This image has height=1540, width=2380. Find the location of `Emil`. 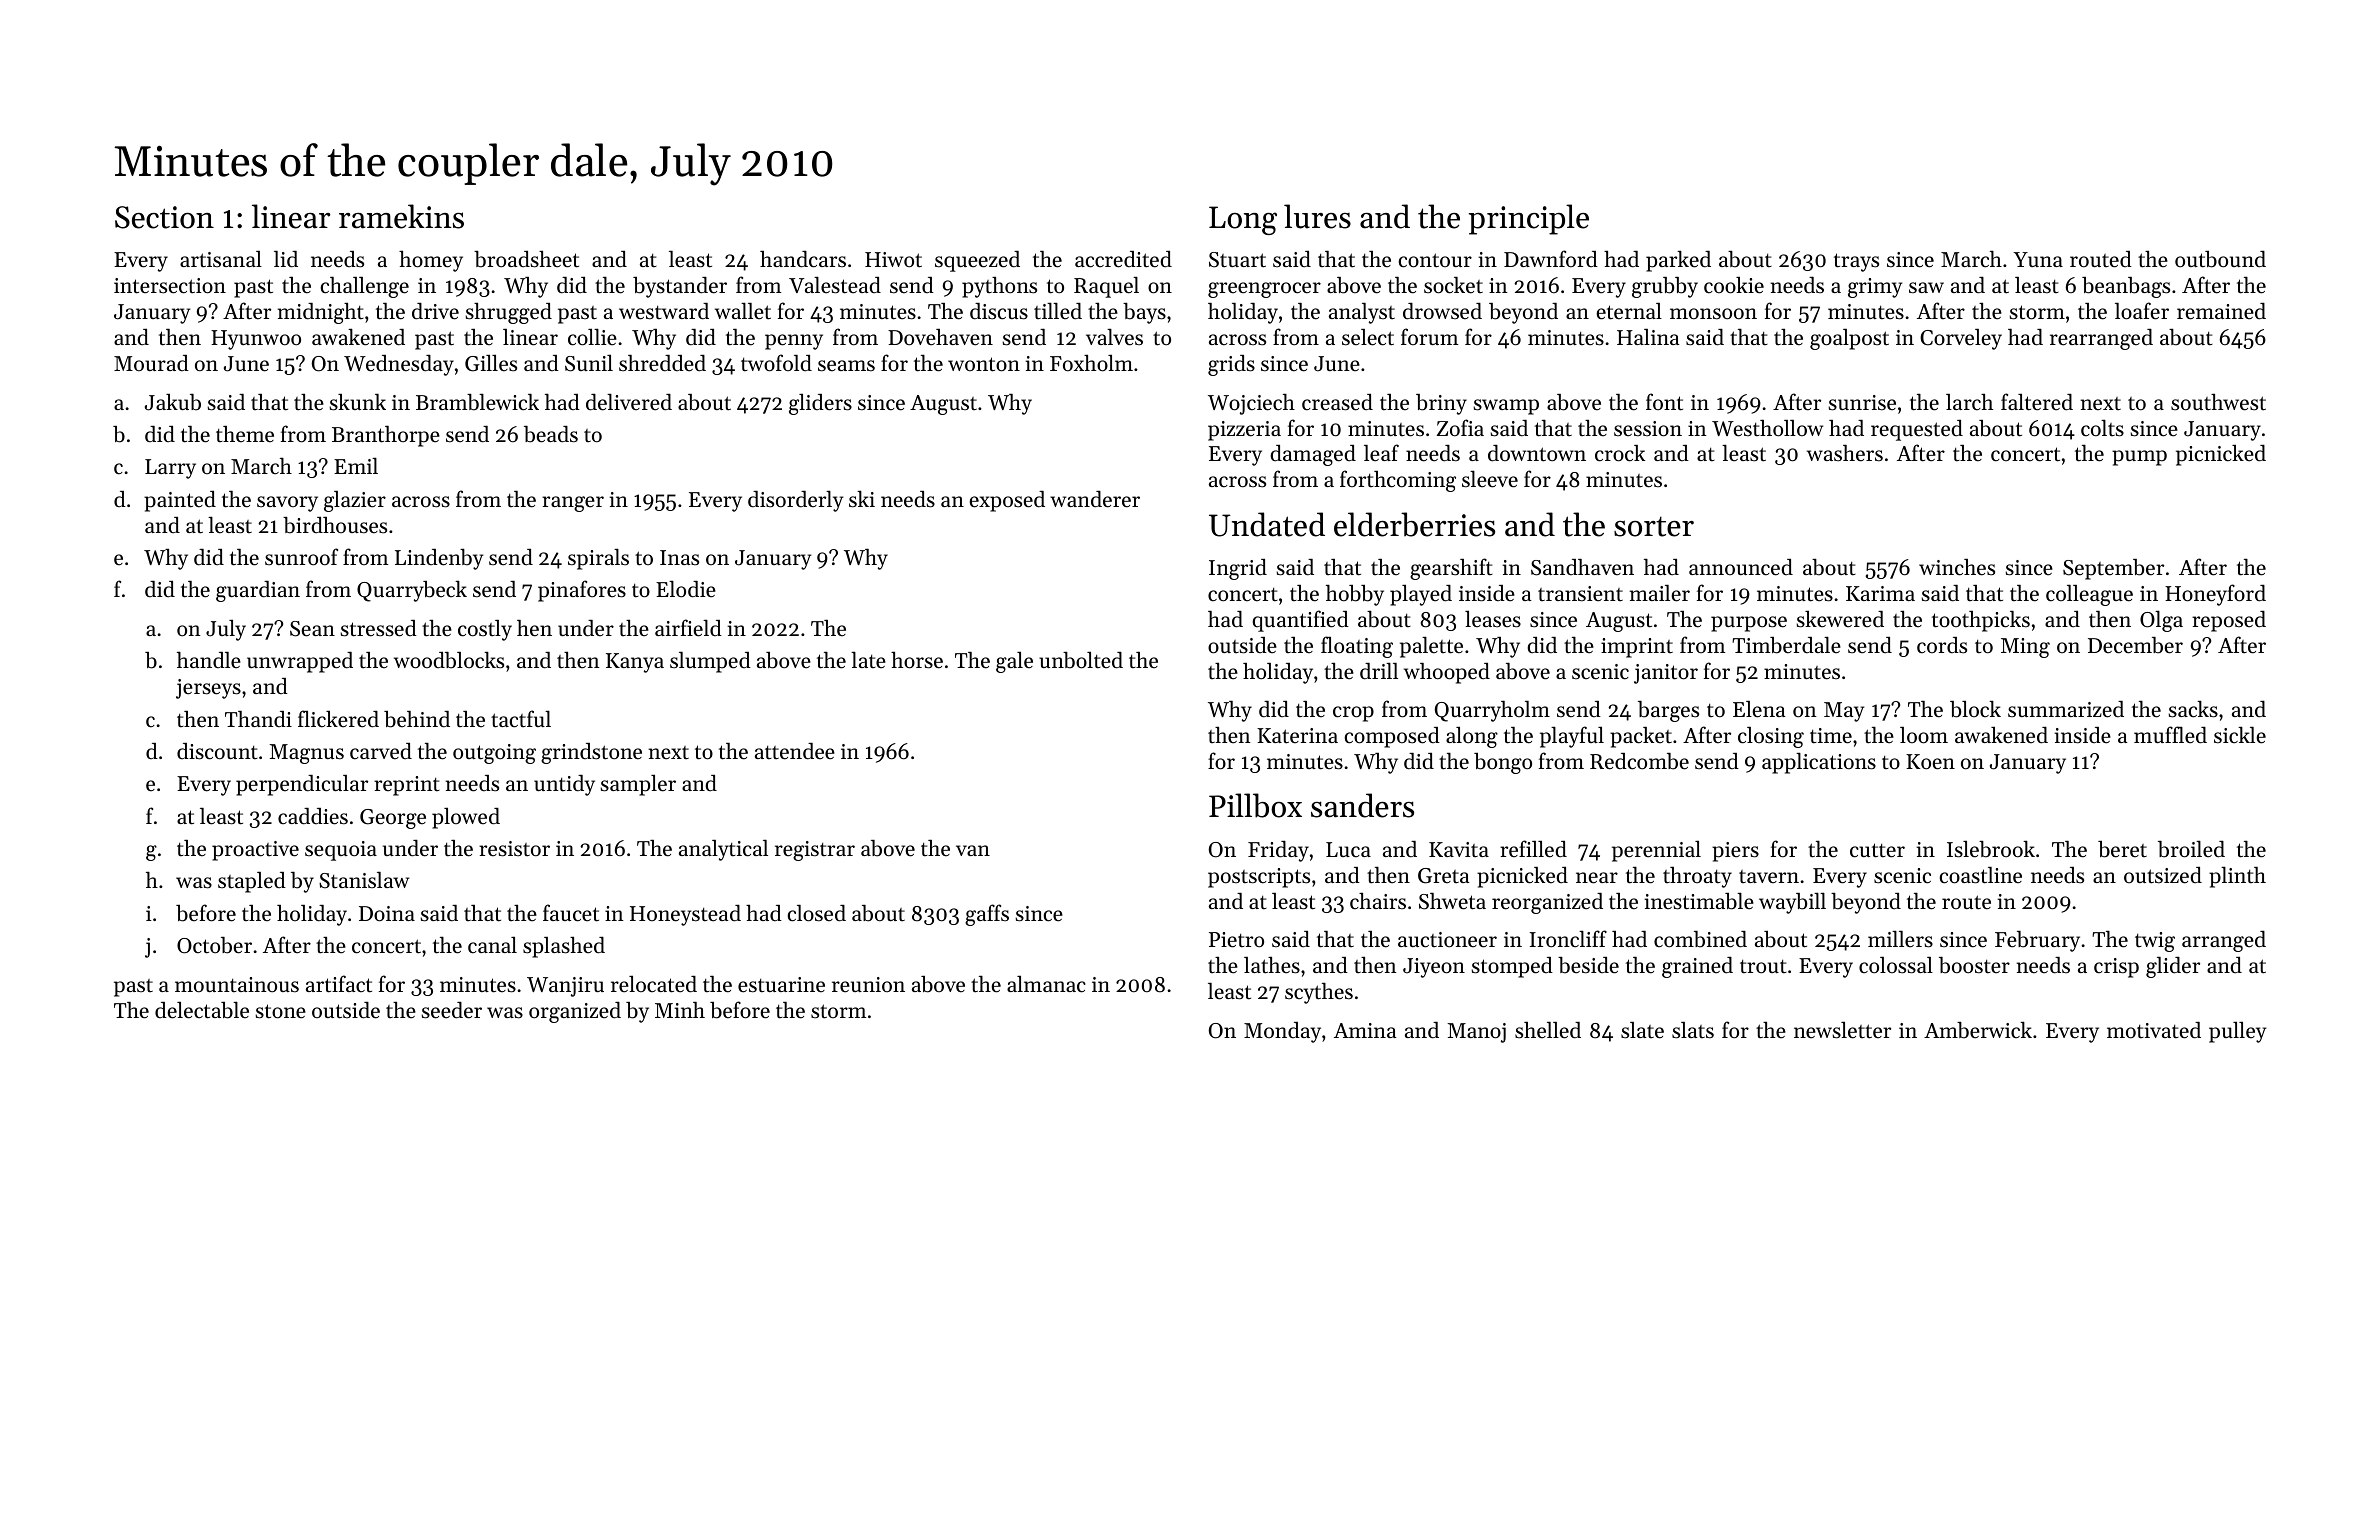

Emil is located at coordinates (356, 465).
